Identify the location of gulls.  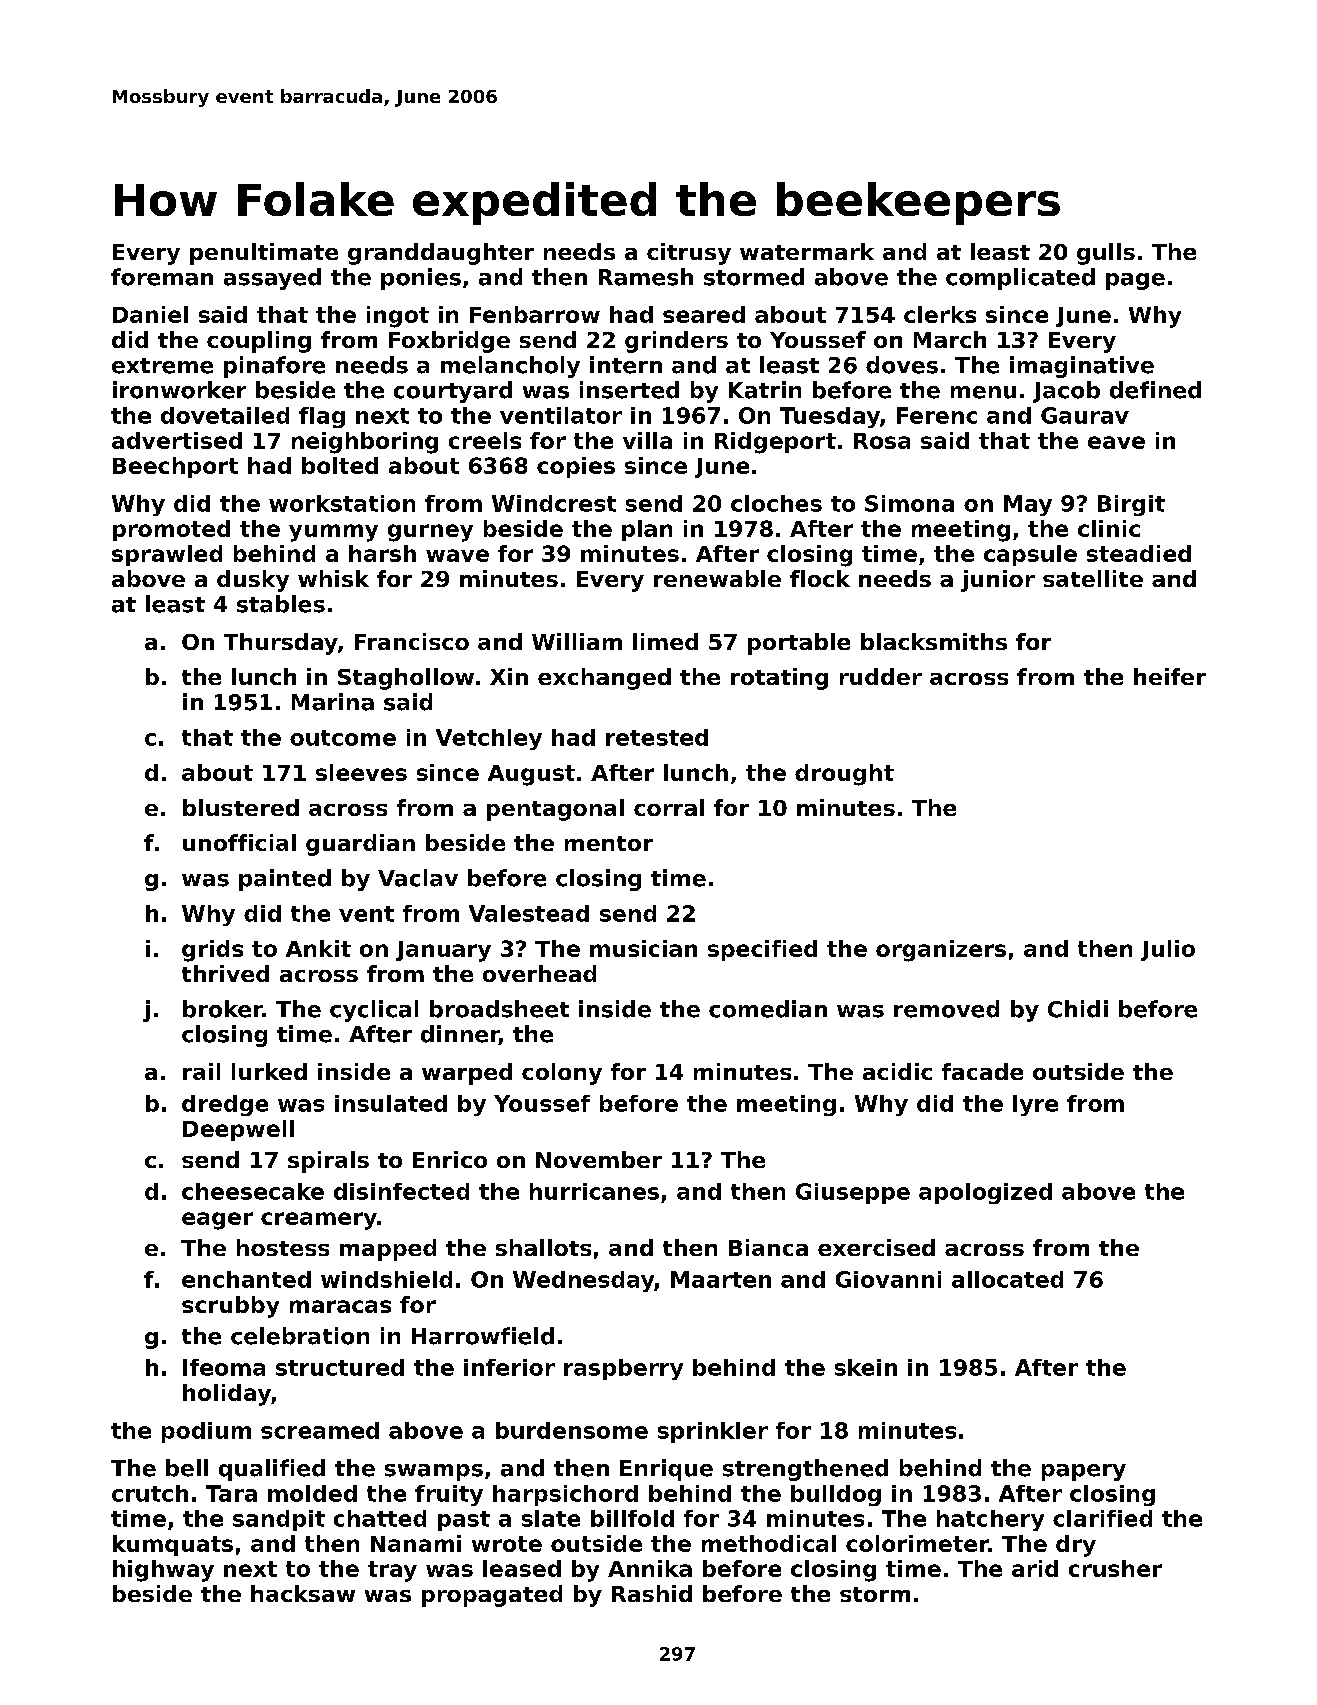
(1106, 254).
